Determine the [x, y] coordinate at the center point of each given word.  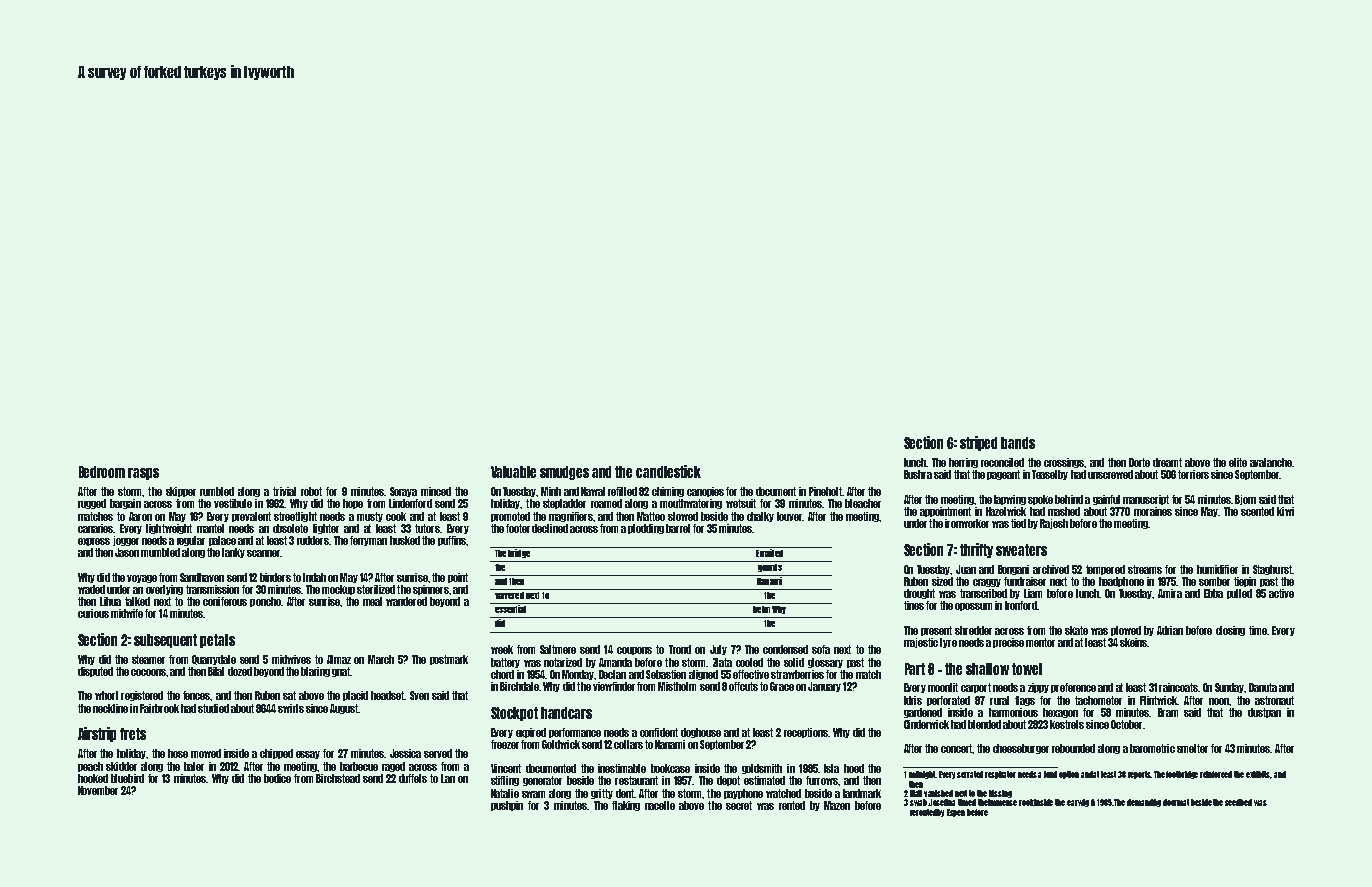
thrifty [976, 550]
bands [1018, 443]
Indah [314, 577]
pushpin [507, 806]
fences [196, 695]
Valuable [513, 472]
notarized [563, 662]
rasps [143, 474]
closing [1230, 631]
